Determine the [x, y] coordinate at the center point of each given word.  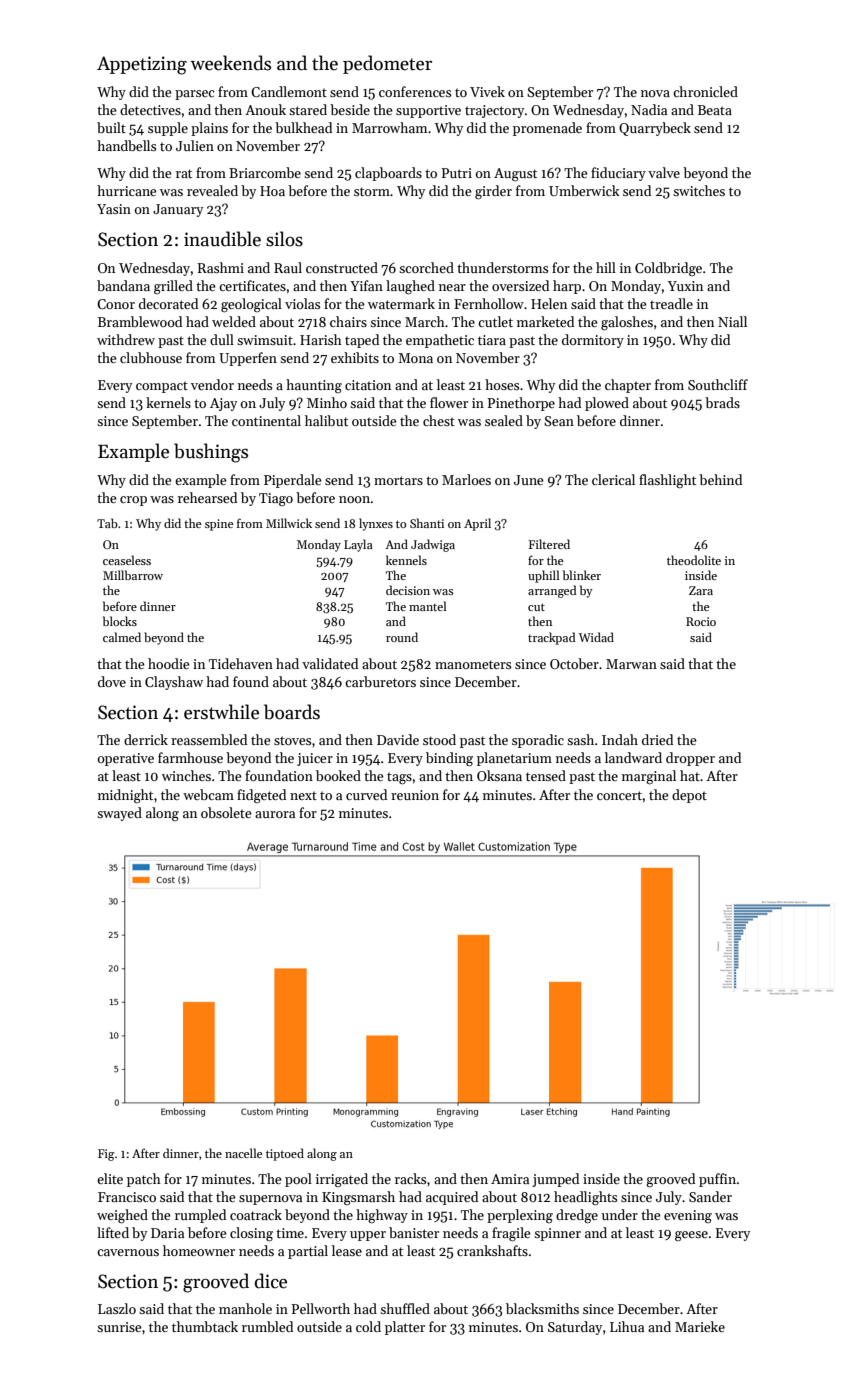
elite [110, 1178]
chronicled [705, 91]
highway [382, 1216]
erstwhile [221, 712]
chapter [628, 386]
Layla [358, 545]
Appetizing [142, 65]
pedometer [387, 64]
